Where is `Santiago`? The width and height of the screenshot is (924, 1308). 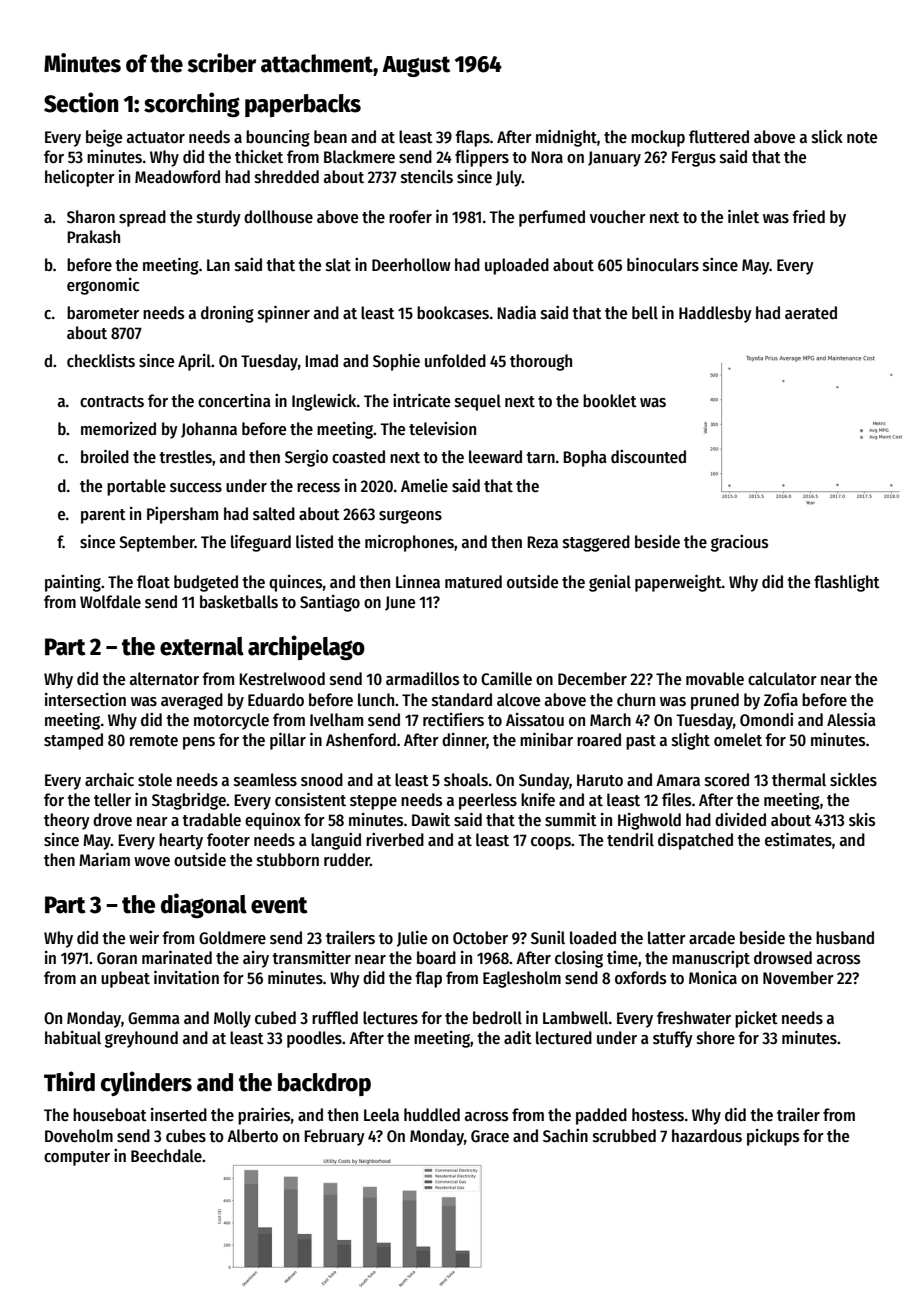 Santiago is located at coordinates (330, 603).
